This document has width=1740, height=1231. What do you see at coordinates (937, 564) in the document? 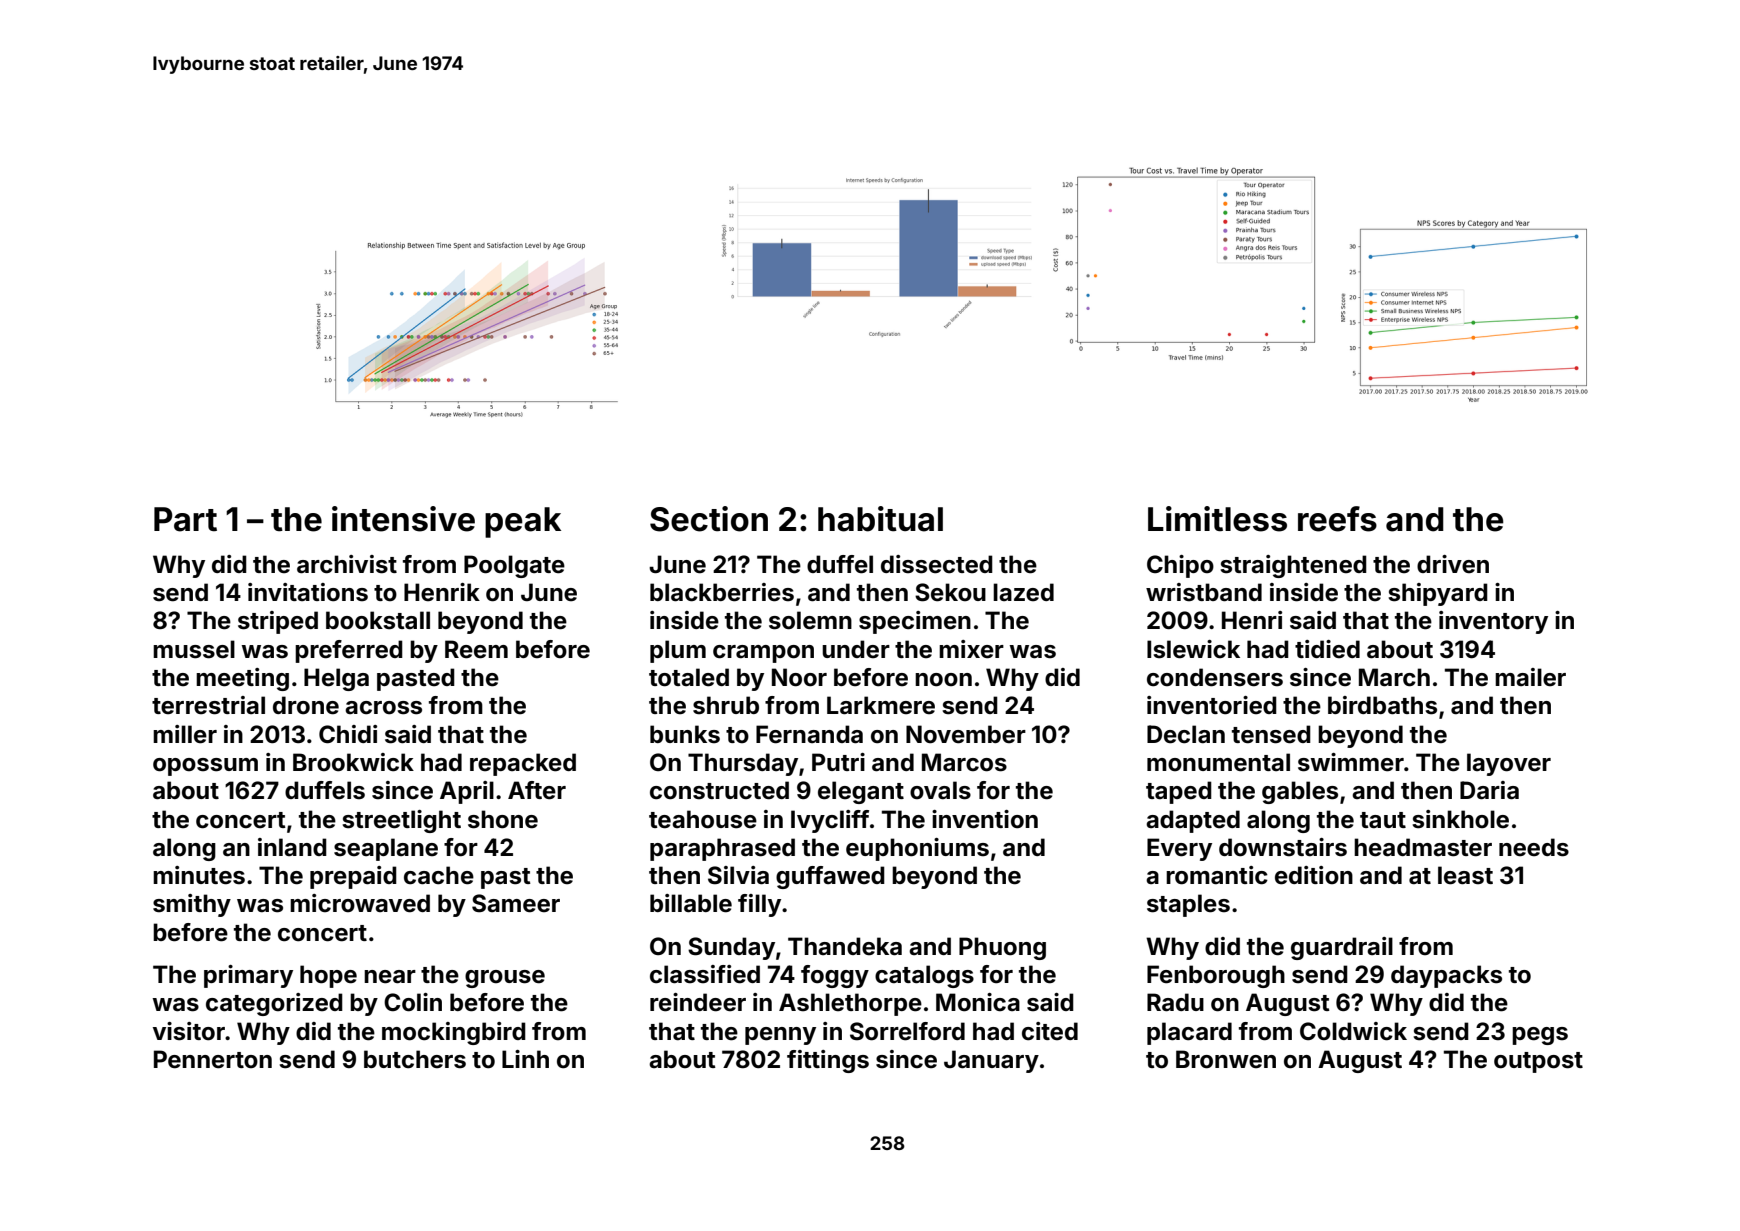
I see `dissected` at bounding box center [937, 564].
